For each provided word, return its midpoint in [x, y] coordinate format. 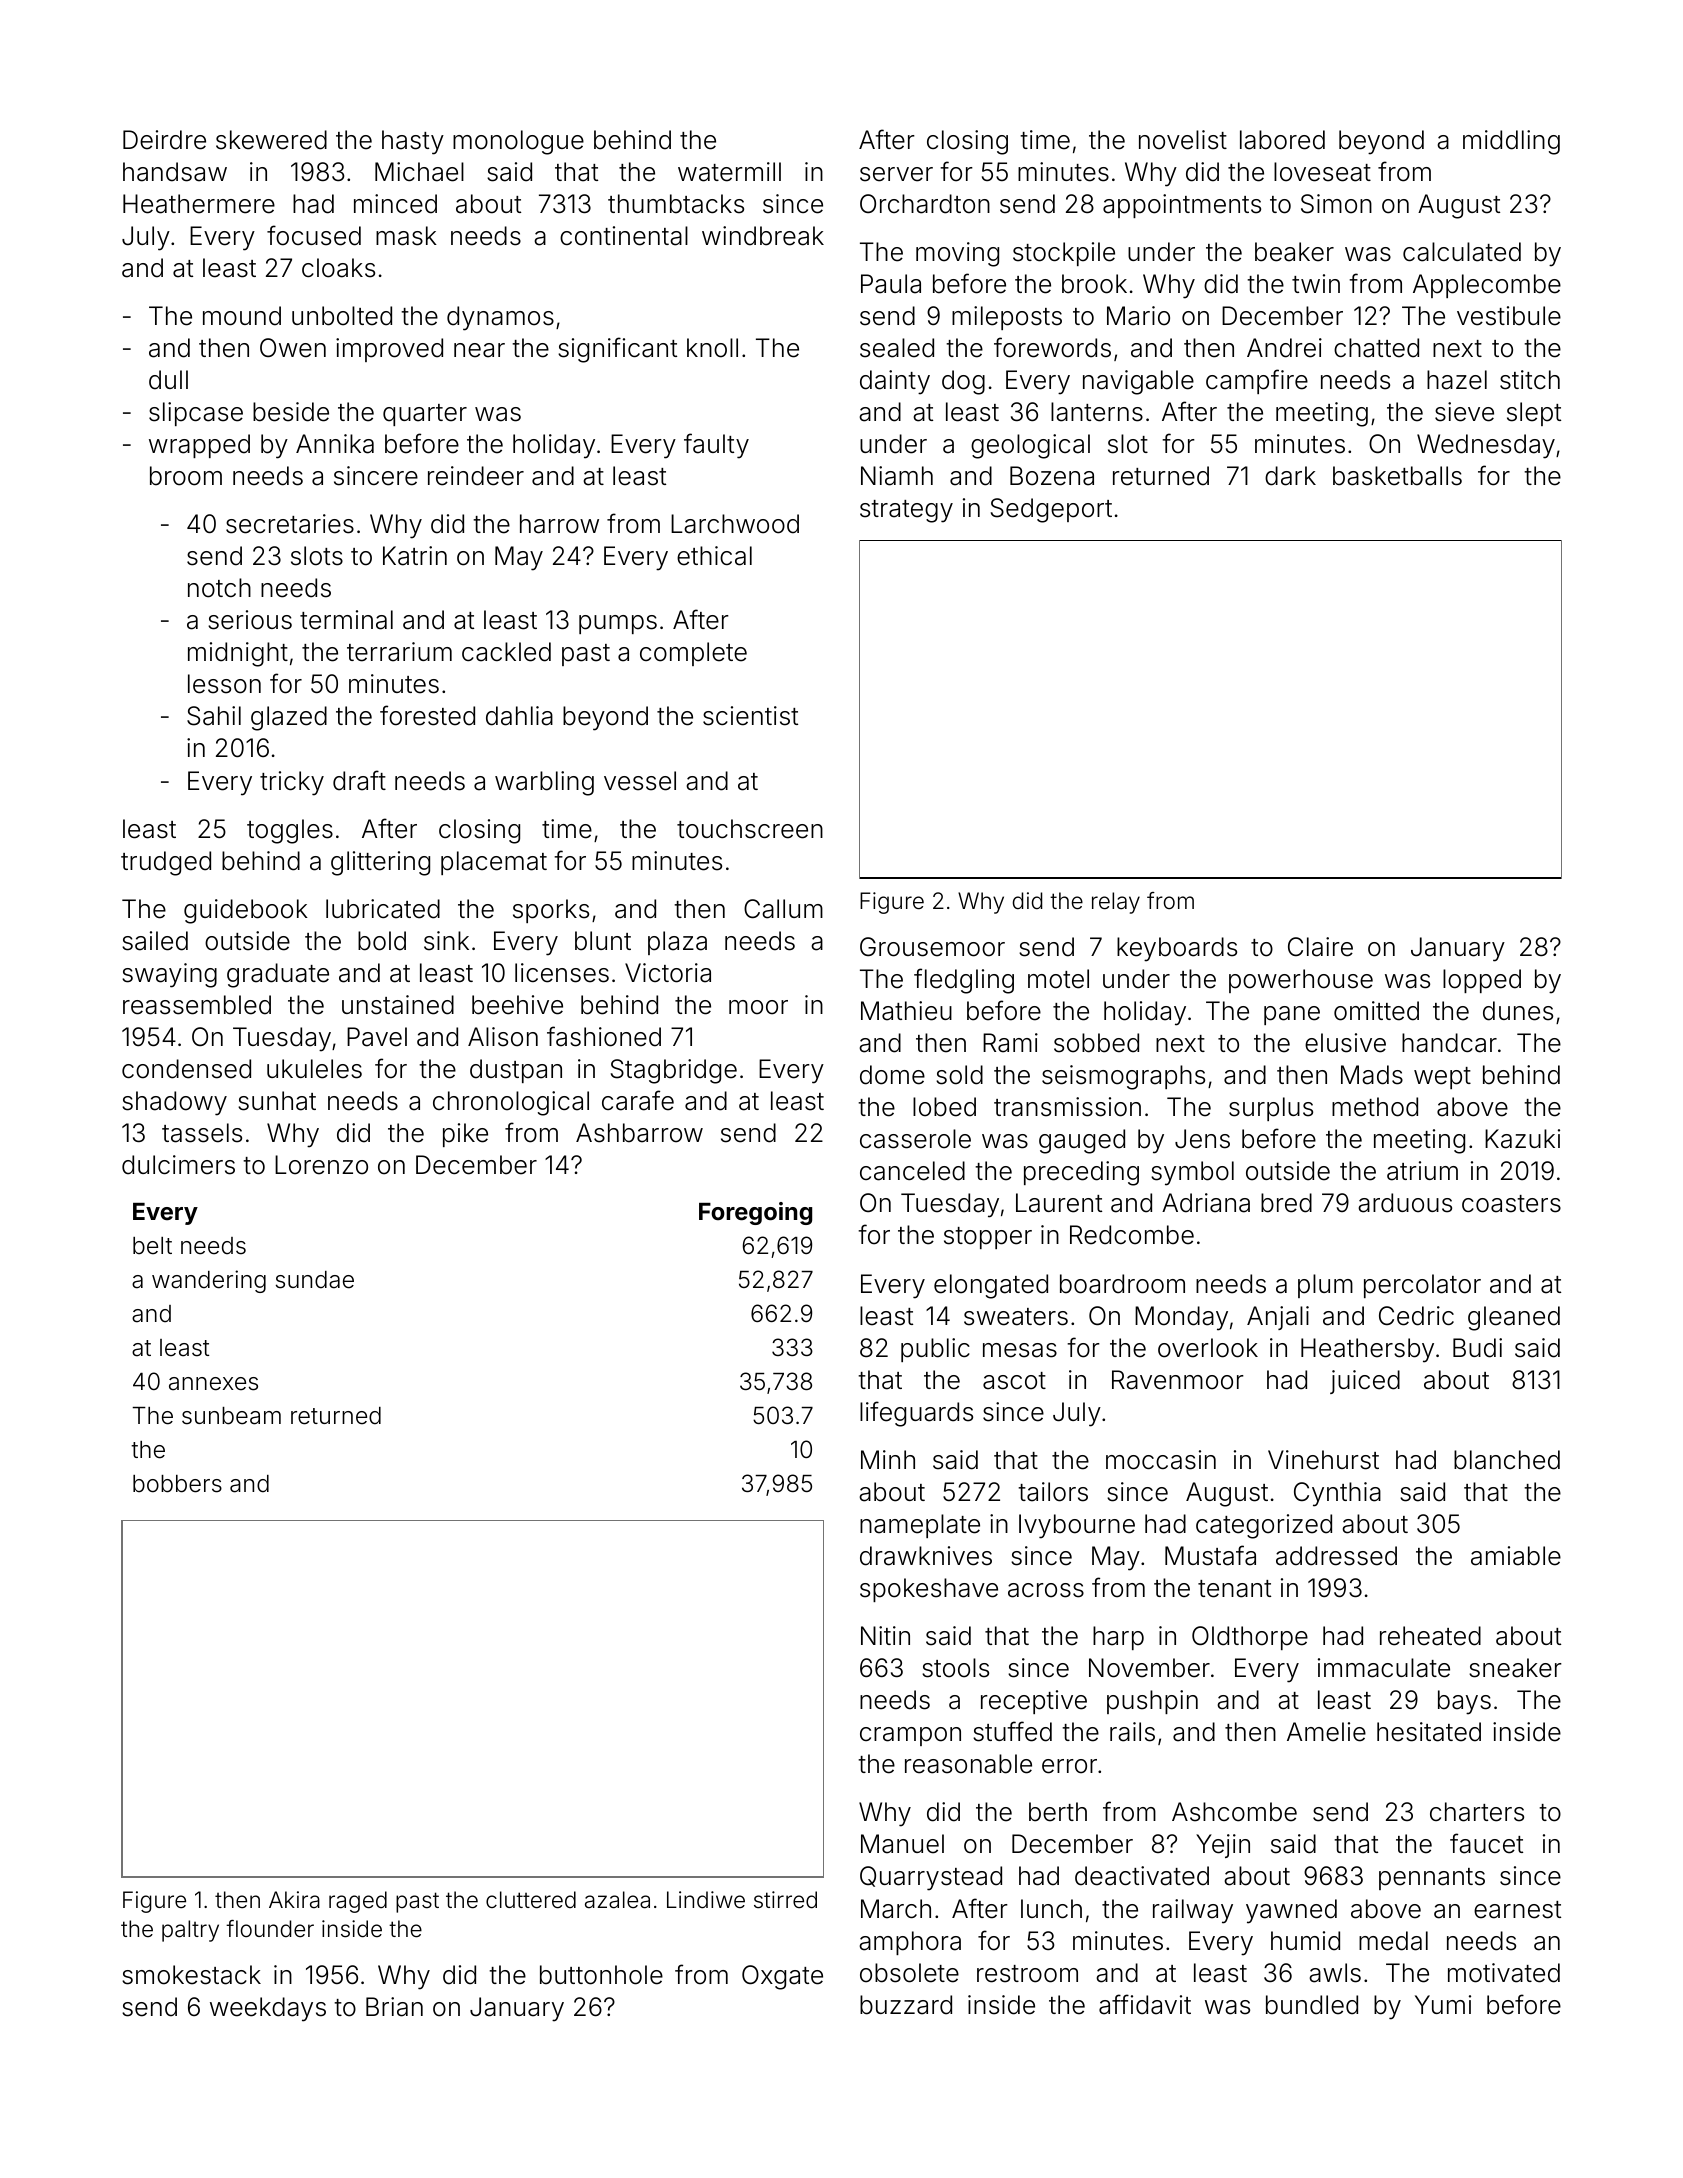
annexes [213, 1384]
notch [219, 588]
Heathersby [1367, 1350]
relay [1116, 903]
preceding [1081, 1173]
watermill [729, 172]
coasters [1511, 1204]
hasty [413, 142]
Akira [294, 1900]
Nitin [885, 1635]
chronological [511, 1103]
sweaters [1016, 1317]
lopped [1482, 981]
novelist [1183, 140]
